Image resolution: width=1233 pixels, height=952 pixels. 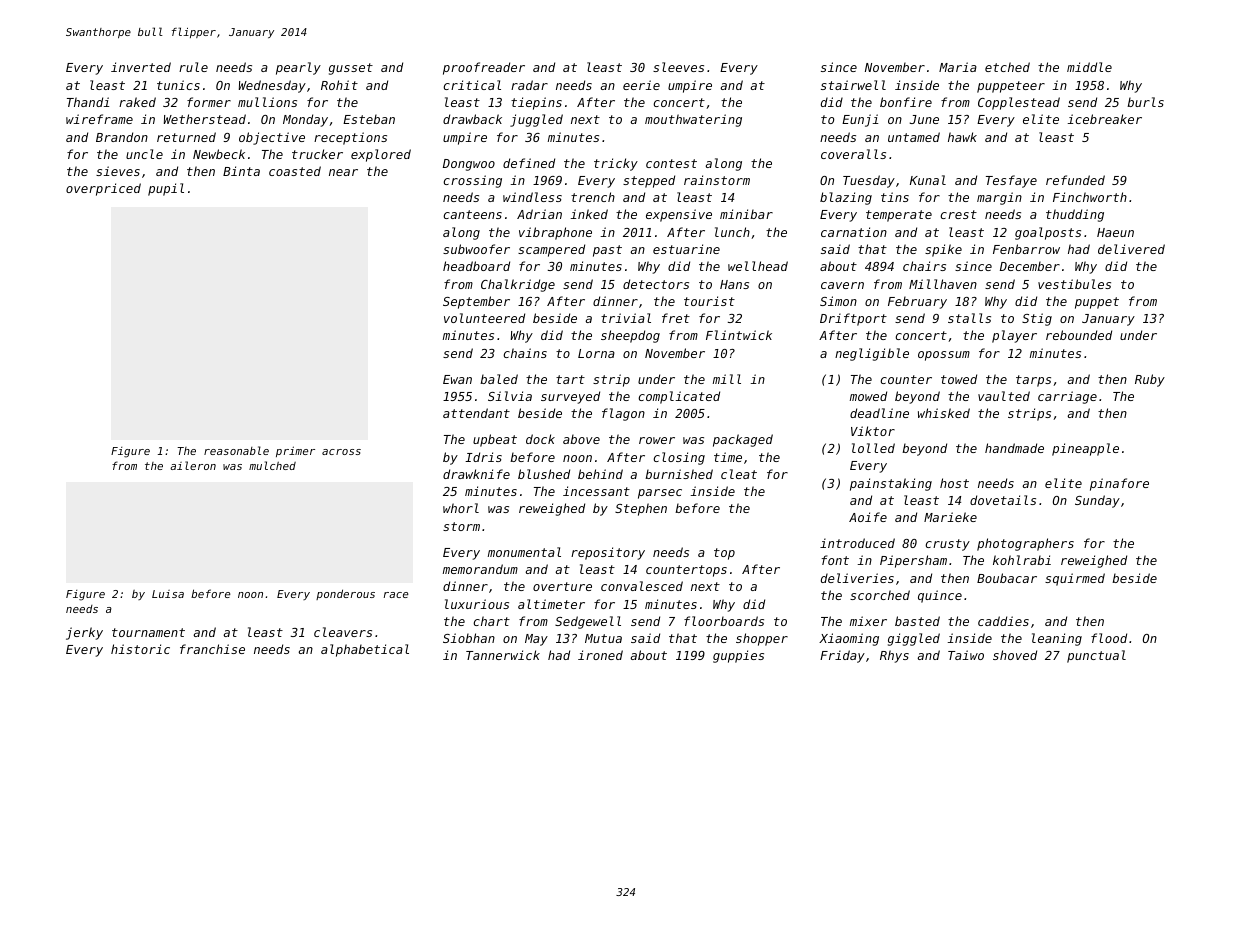 What do you see at coordinates (141, 67) in the page?
I see `inverted` at bounding box center [141, 67].
